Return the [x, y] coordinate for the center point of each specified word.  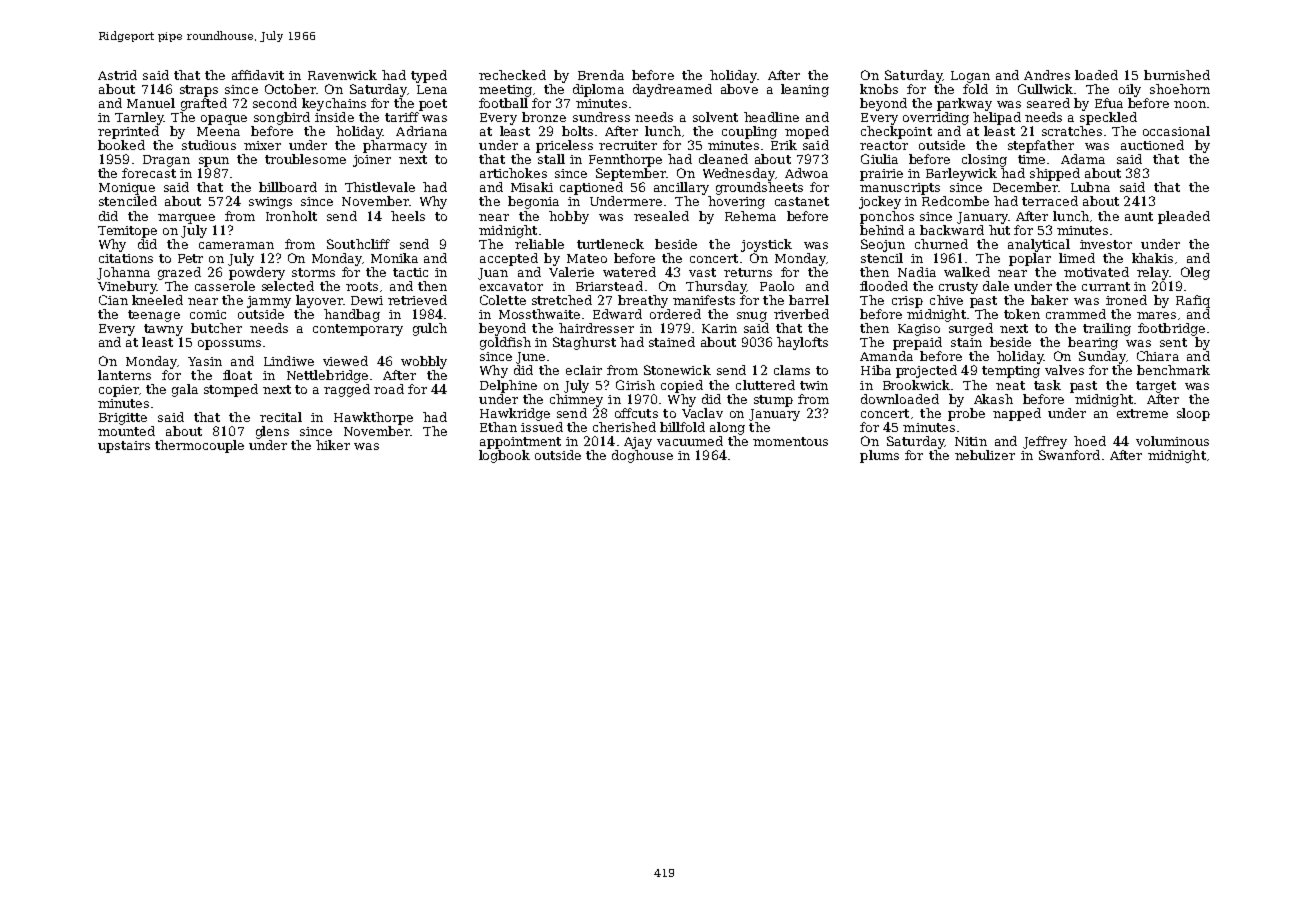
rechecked [512, 75]
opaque [224, 120]
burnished [1177, 75]
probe [966, 414]
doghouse [642, 456]
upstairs [124, 447]
